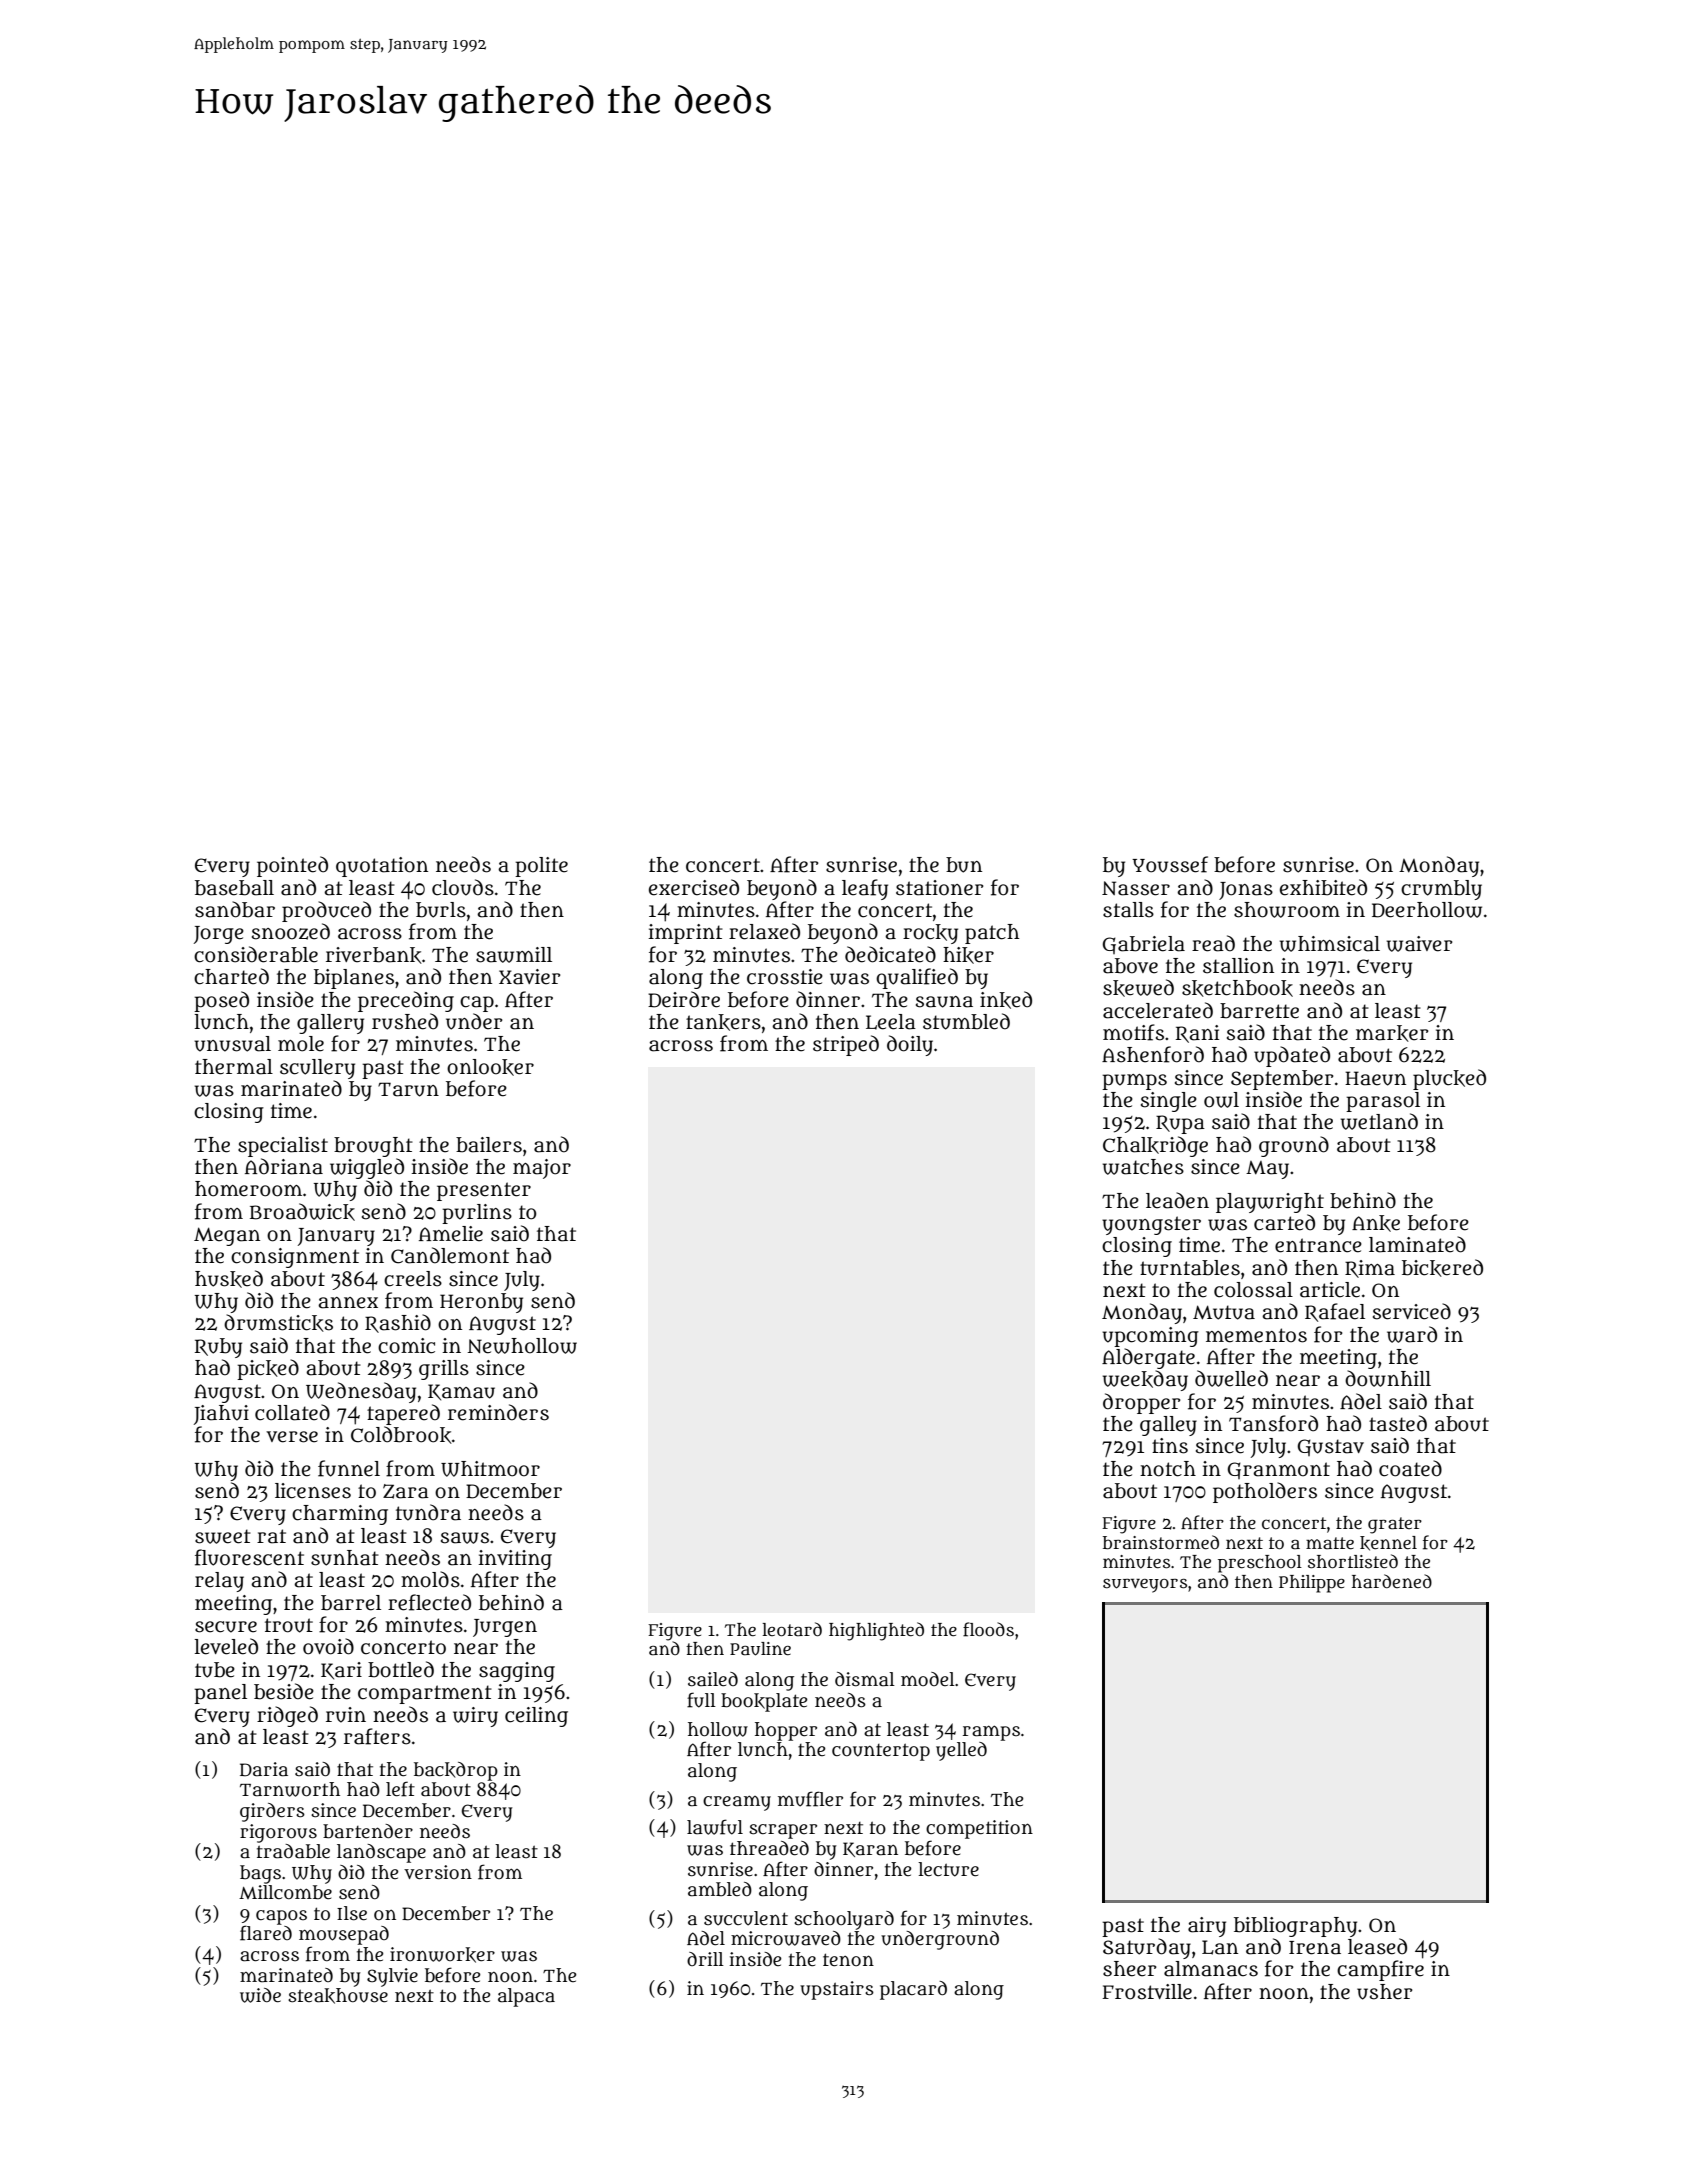 This document has height=2178, width=1683. Describe the element at coordinates (1370, 1269) in the document. I see `Rima` at that location.
